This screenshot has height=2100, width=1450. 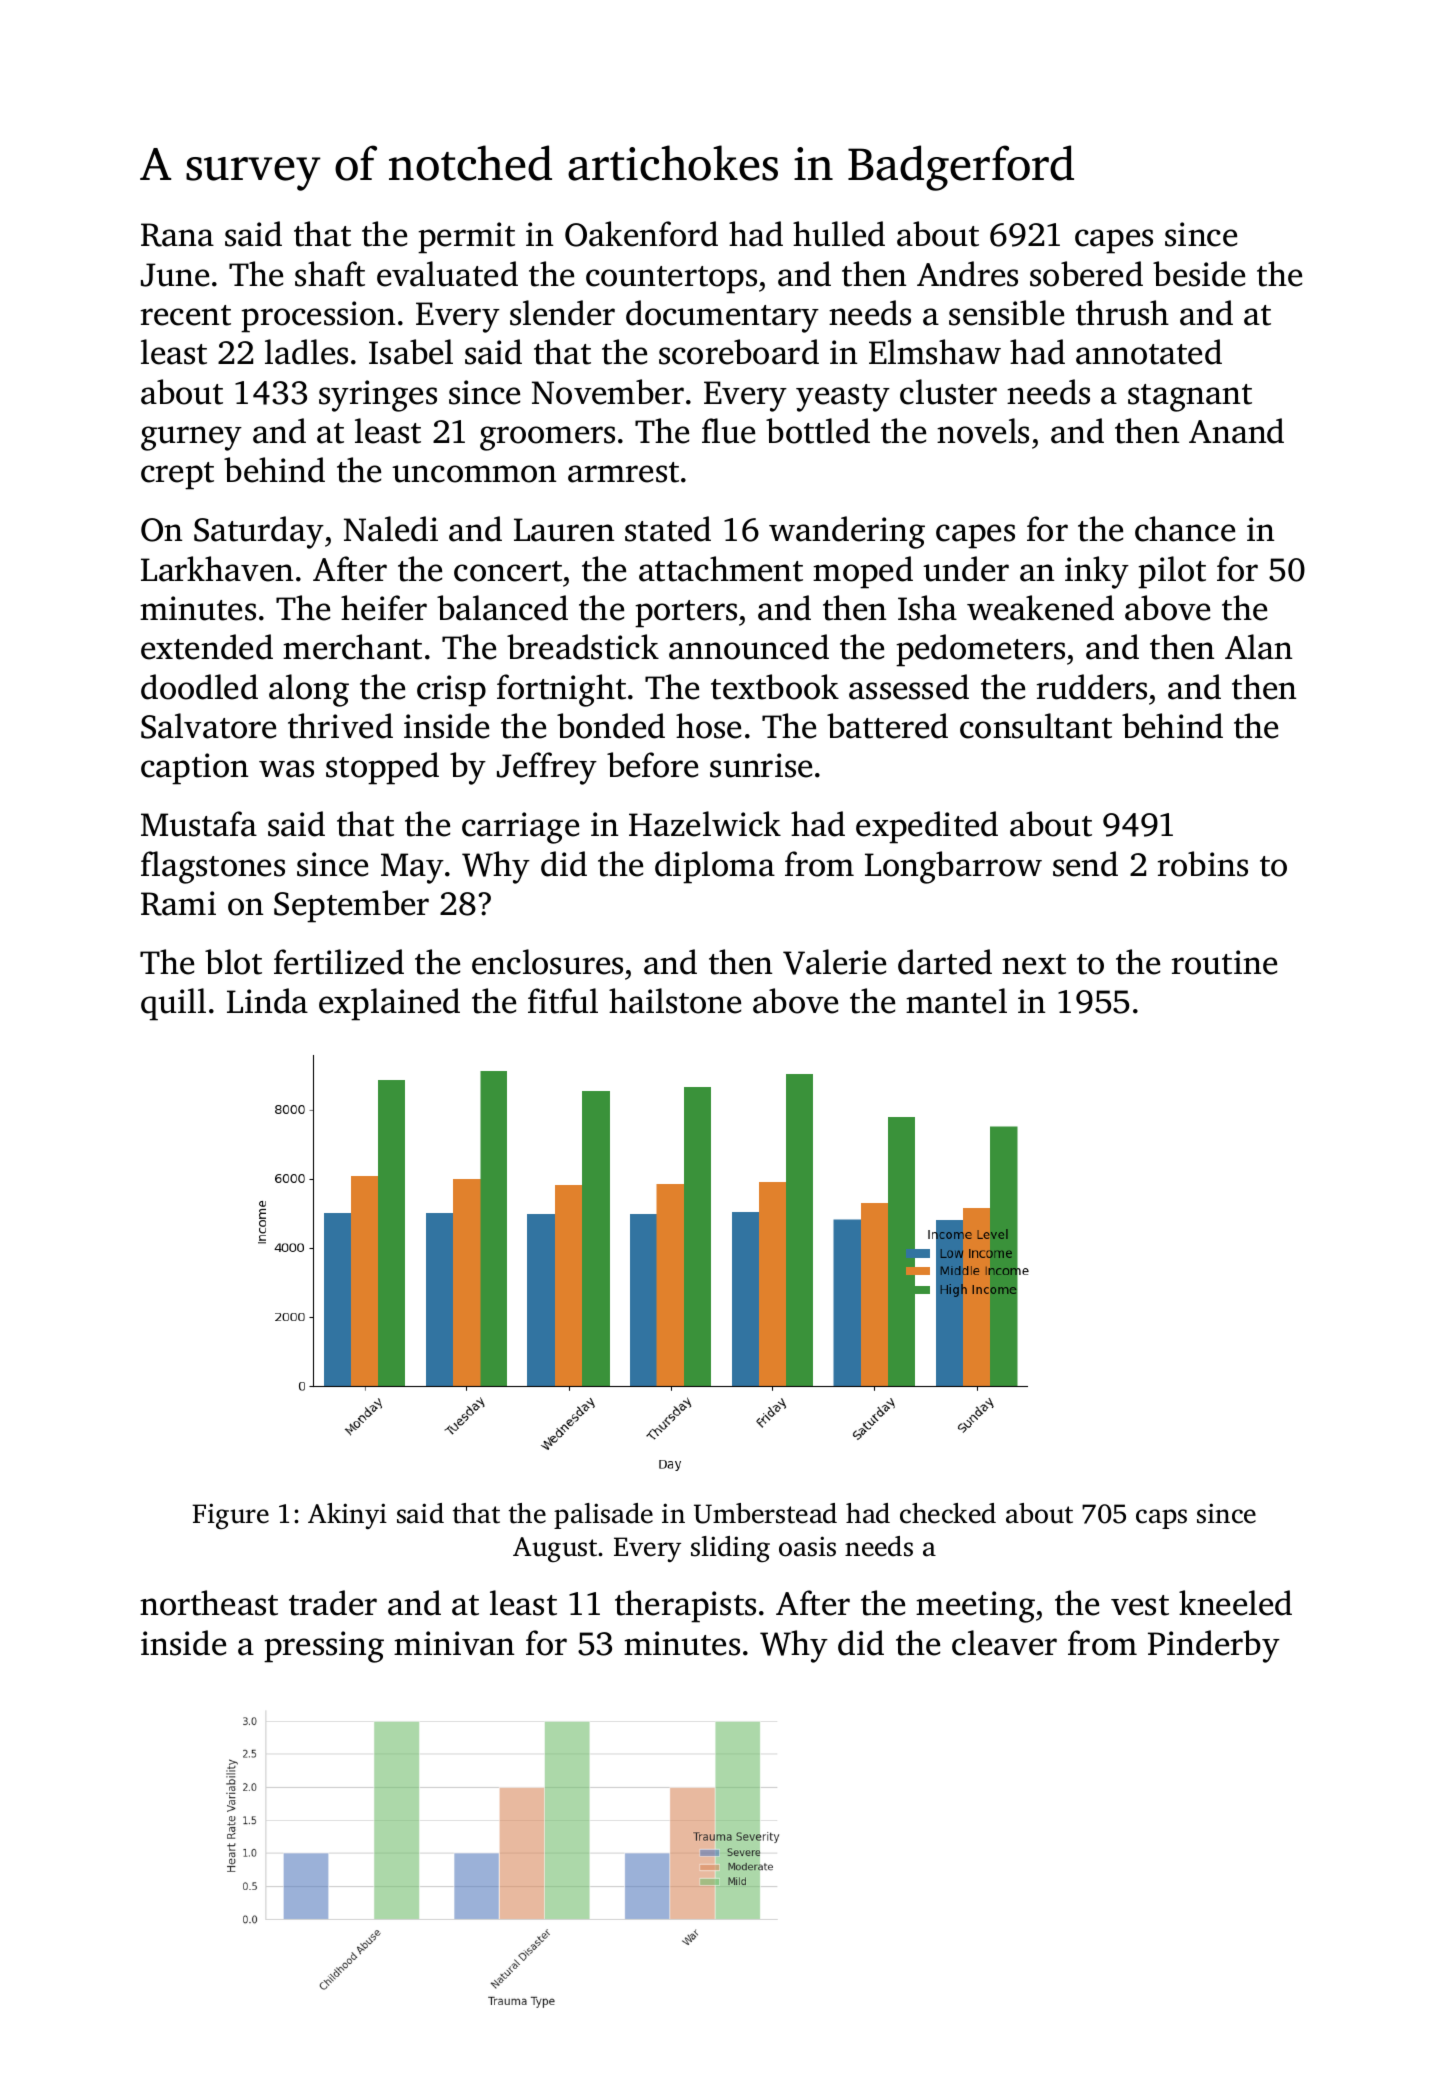 I want to click on Longbarrow, so click(x=953, y=867).
